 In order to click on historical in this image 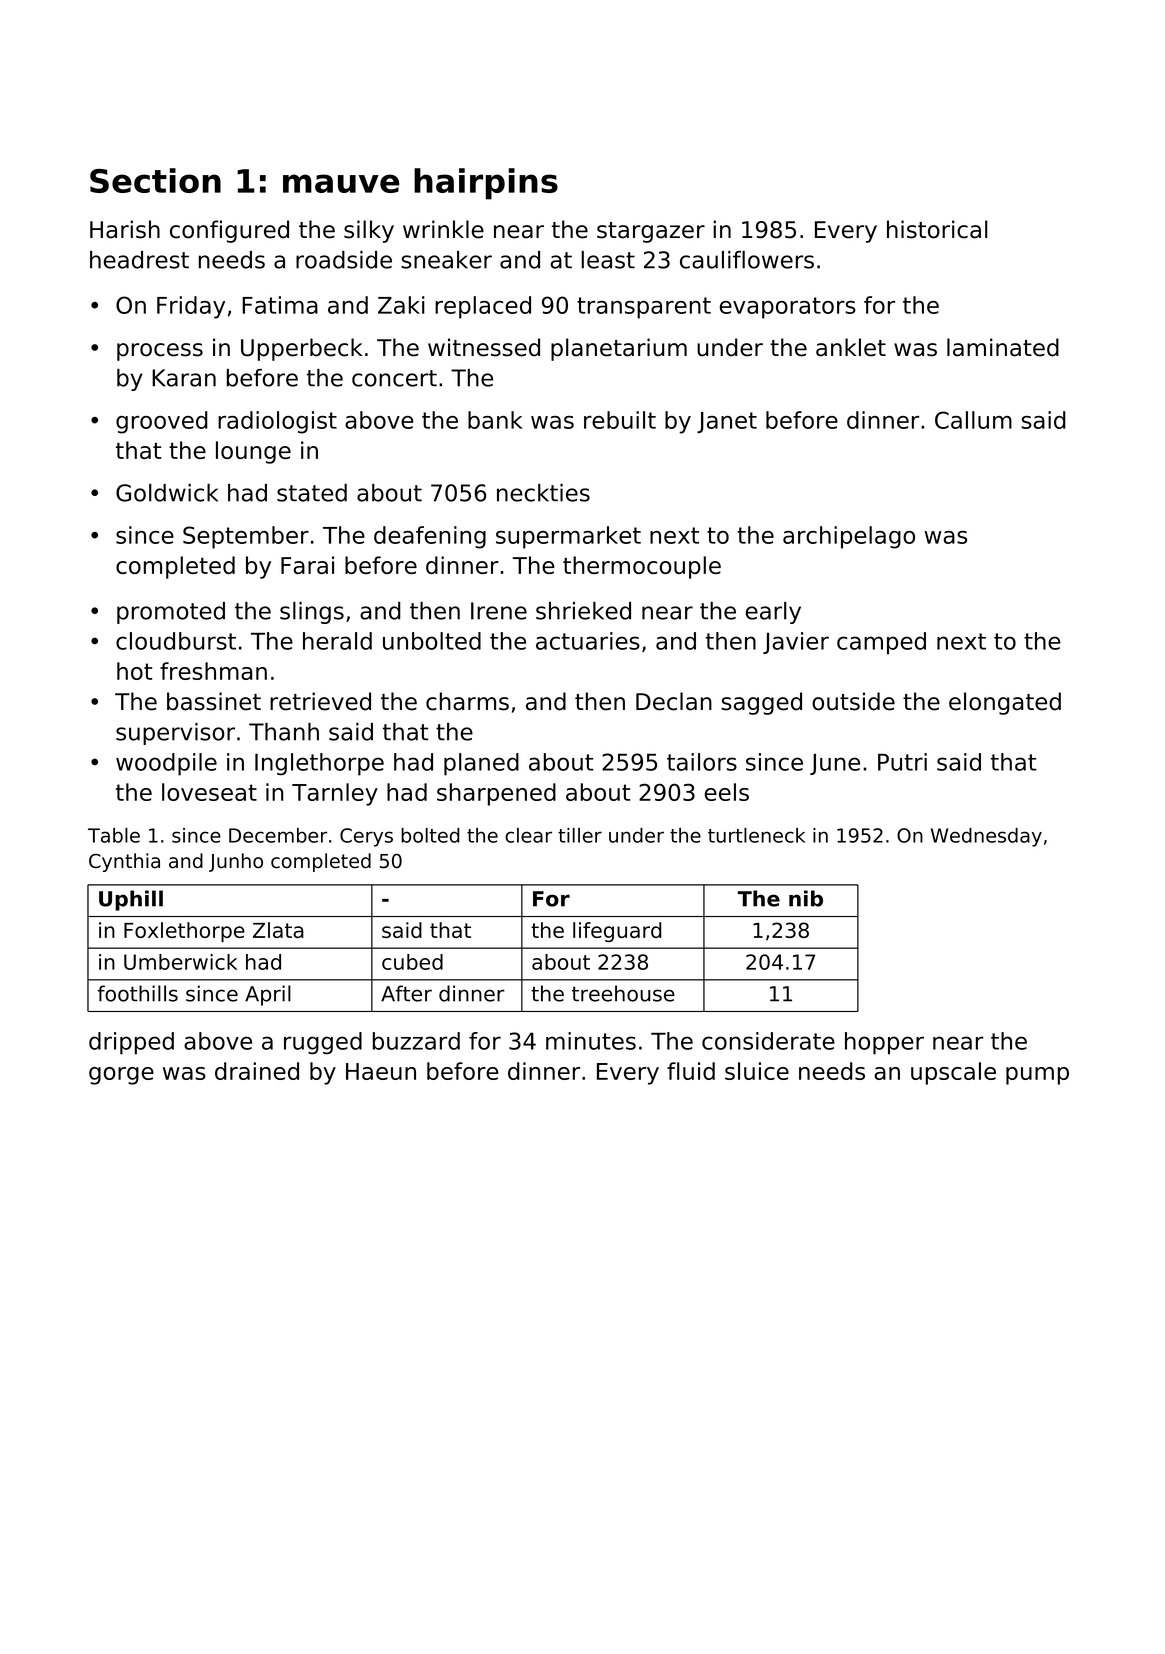, I will do `click(937, 229)`.
